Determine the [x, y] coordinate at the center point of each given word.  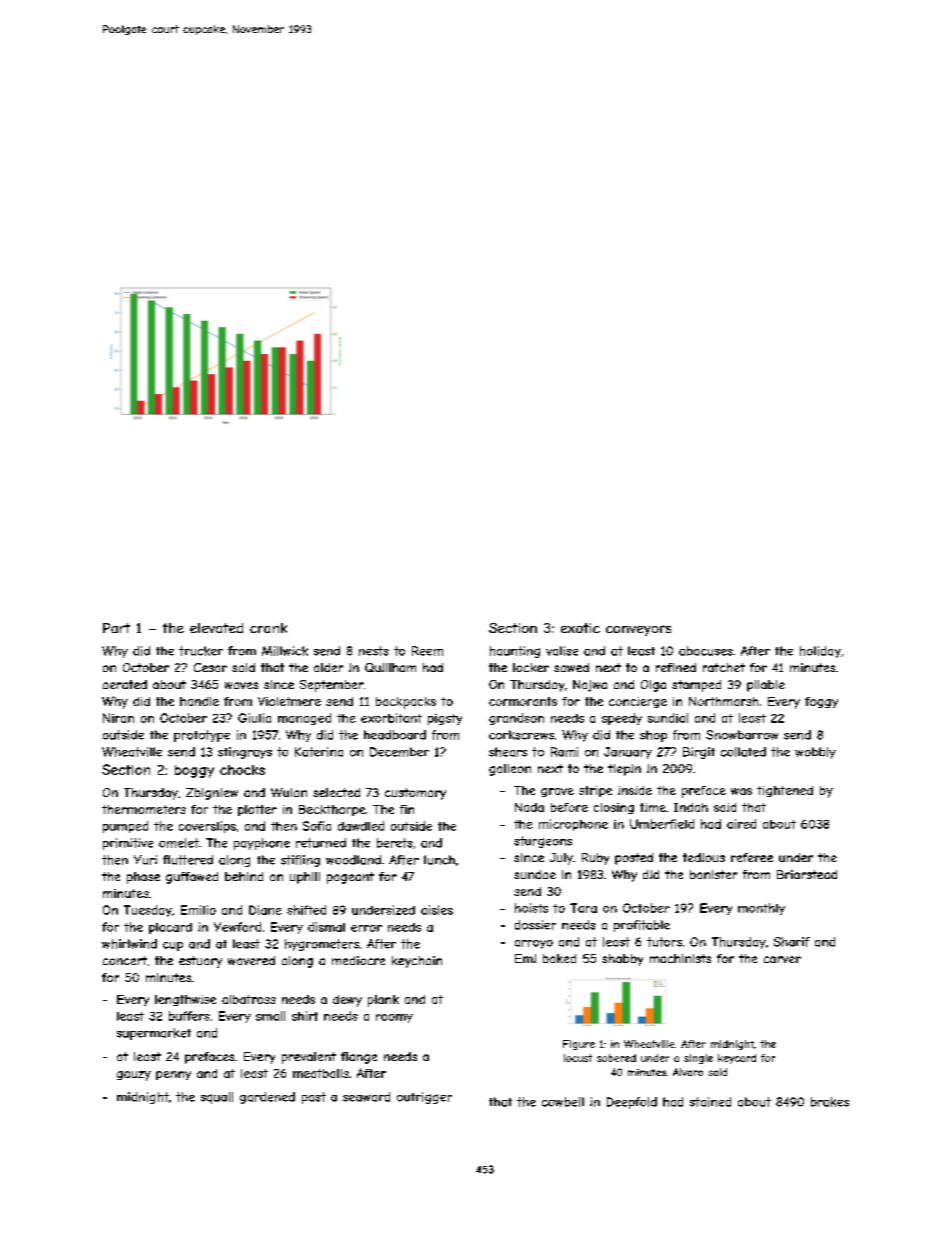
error [366, 928]
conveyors [638, 630]
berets [395, 843]
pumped [125, 827]
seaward [366, 1097]
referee [752, 857]
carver [782, 959]
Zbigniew [212, 794]
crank [268, 628]
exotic [580, 628]
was [741, 791]
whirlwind [129, 944]
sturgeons [543, 842]
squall [217, 1098]
